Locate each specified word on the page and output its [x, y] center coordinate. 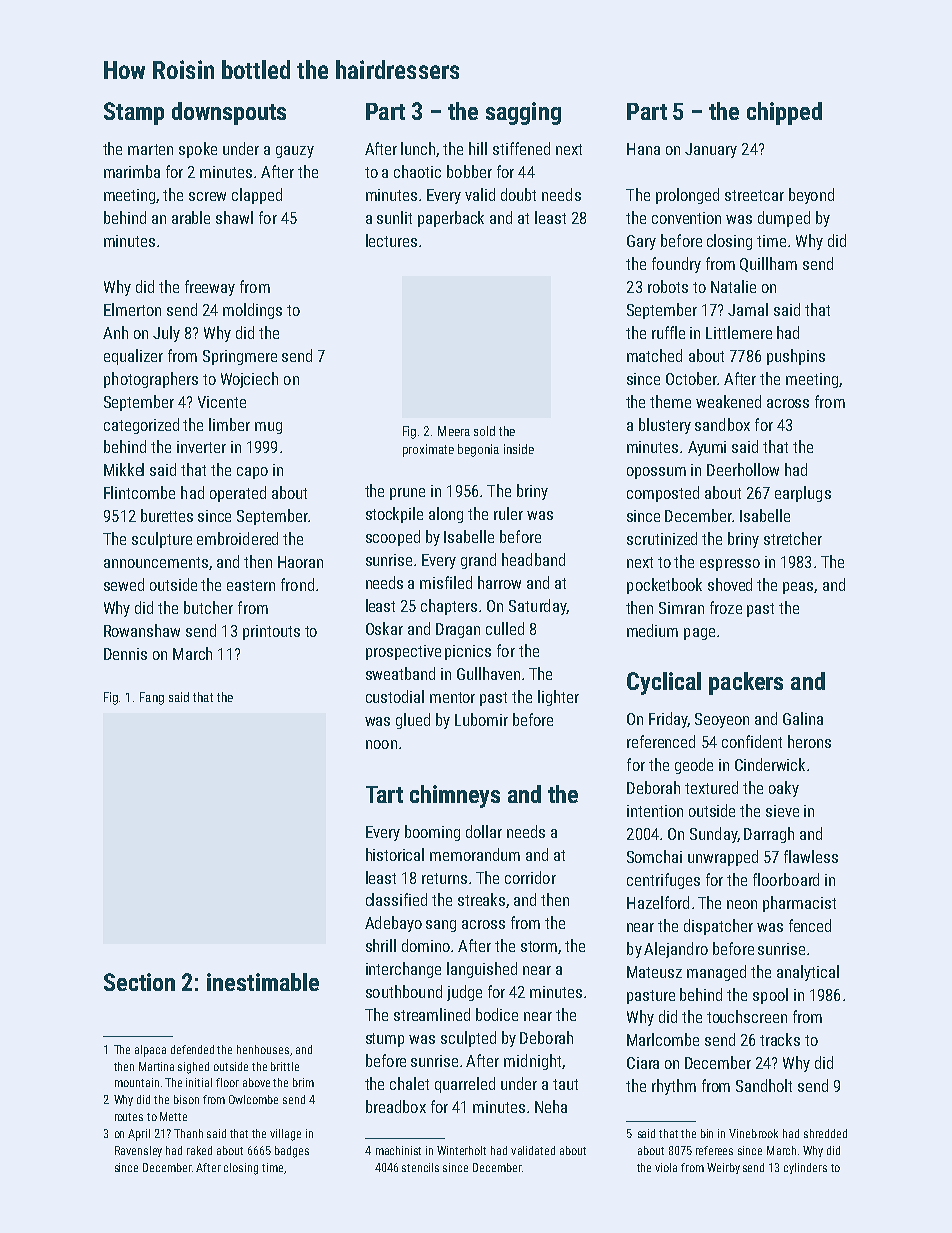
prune [407, 494]
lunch [419, 149]
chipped [784, 113]
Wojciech [249, 380]
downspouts [229, 113]
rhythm [674, 1087]
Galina [803, 718]
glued [413, 721]
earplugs [803, 494]
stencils [420, 1167]
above [256, 1082]
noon [381, 744]
